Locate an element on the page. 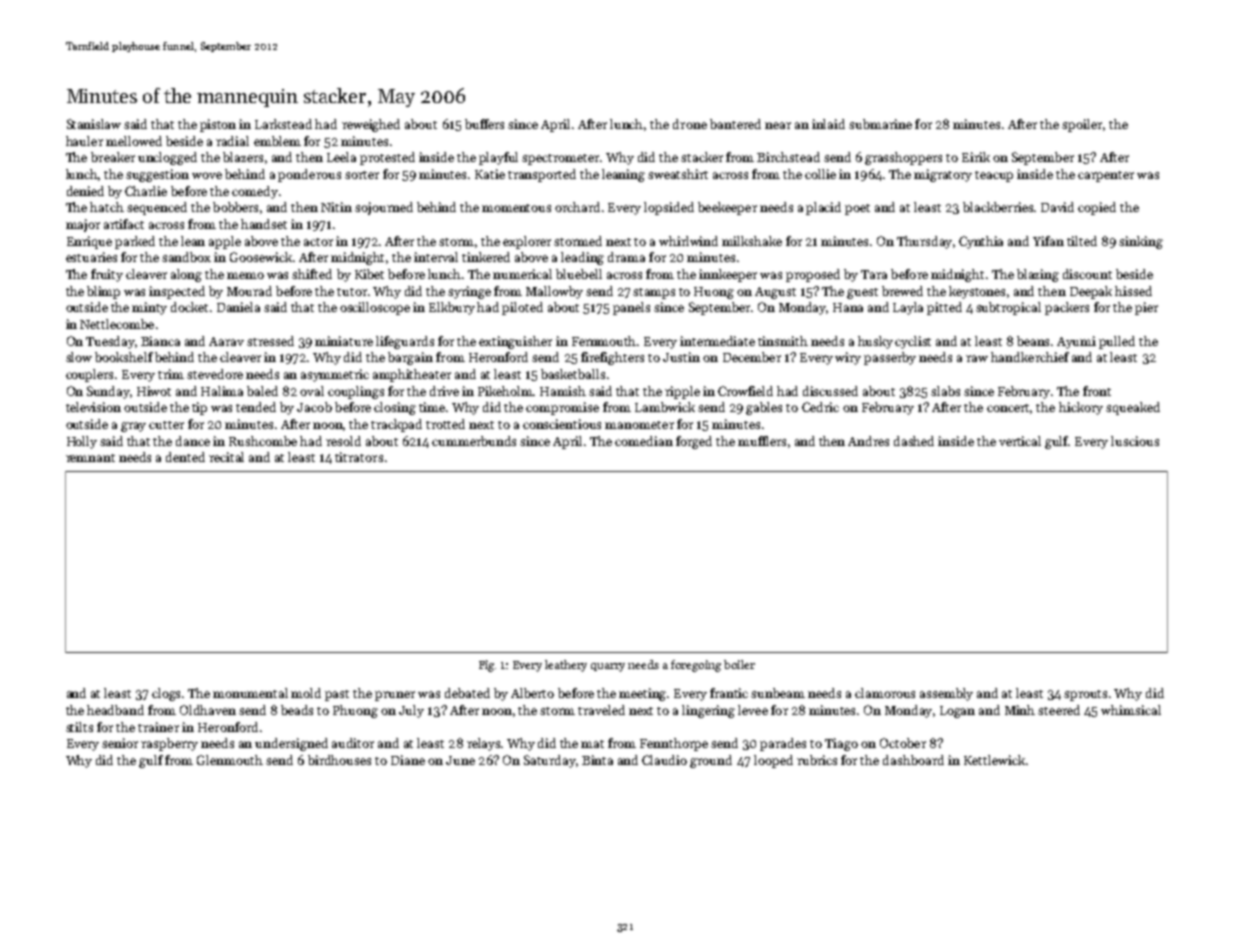  birdhouses is located at coordinates (339, 760).
